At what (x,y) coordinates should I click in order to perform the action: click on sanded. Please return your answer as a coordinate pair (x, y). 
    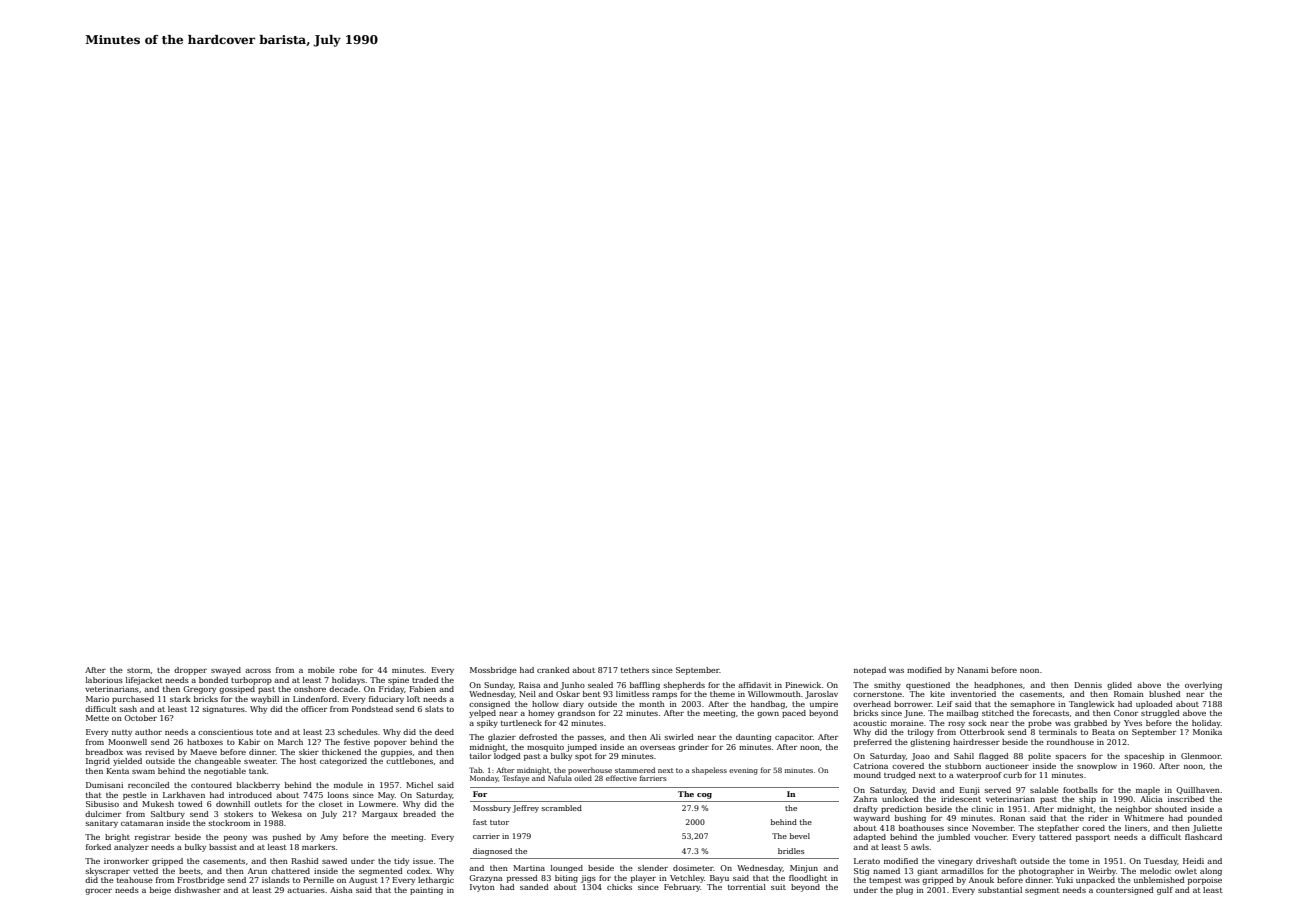
    Looking at the image, I should click on (534, 887).
